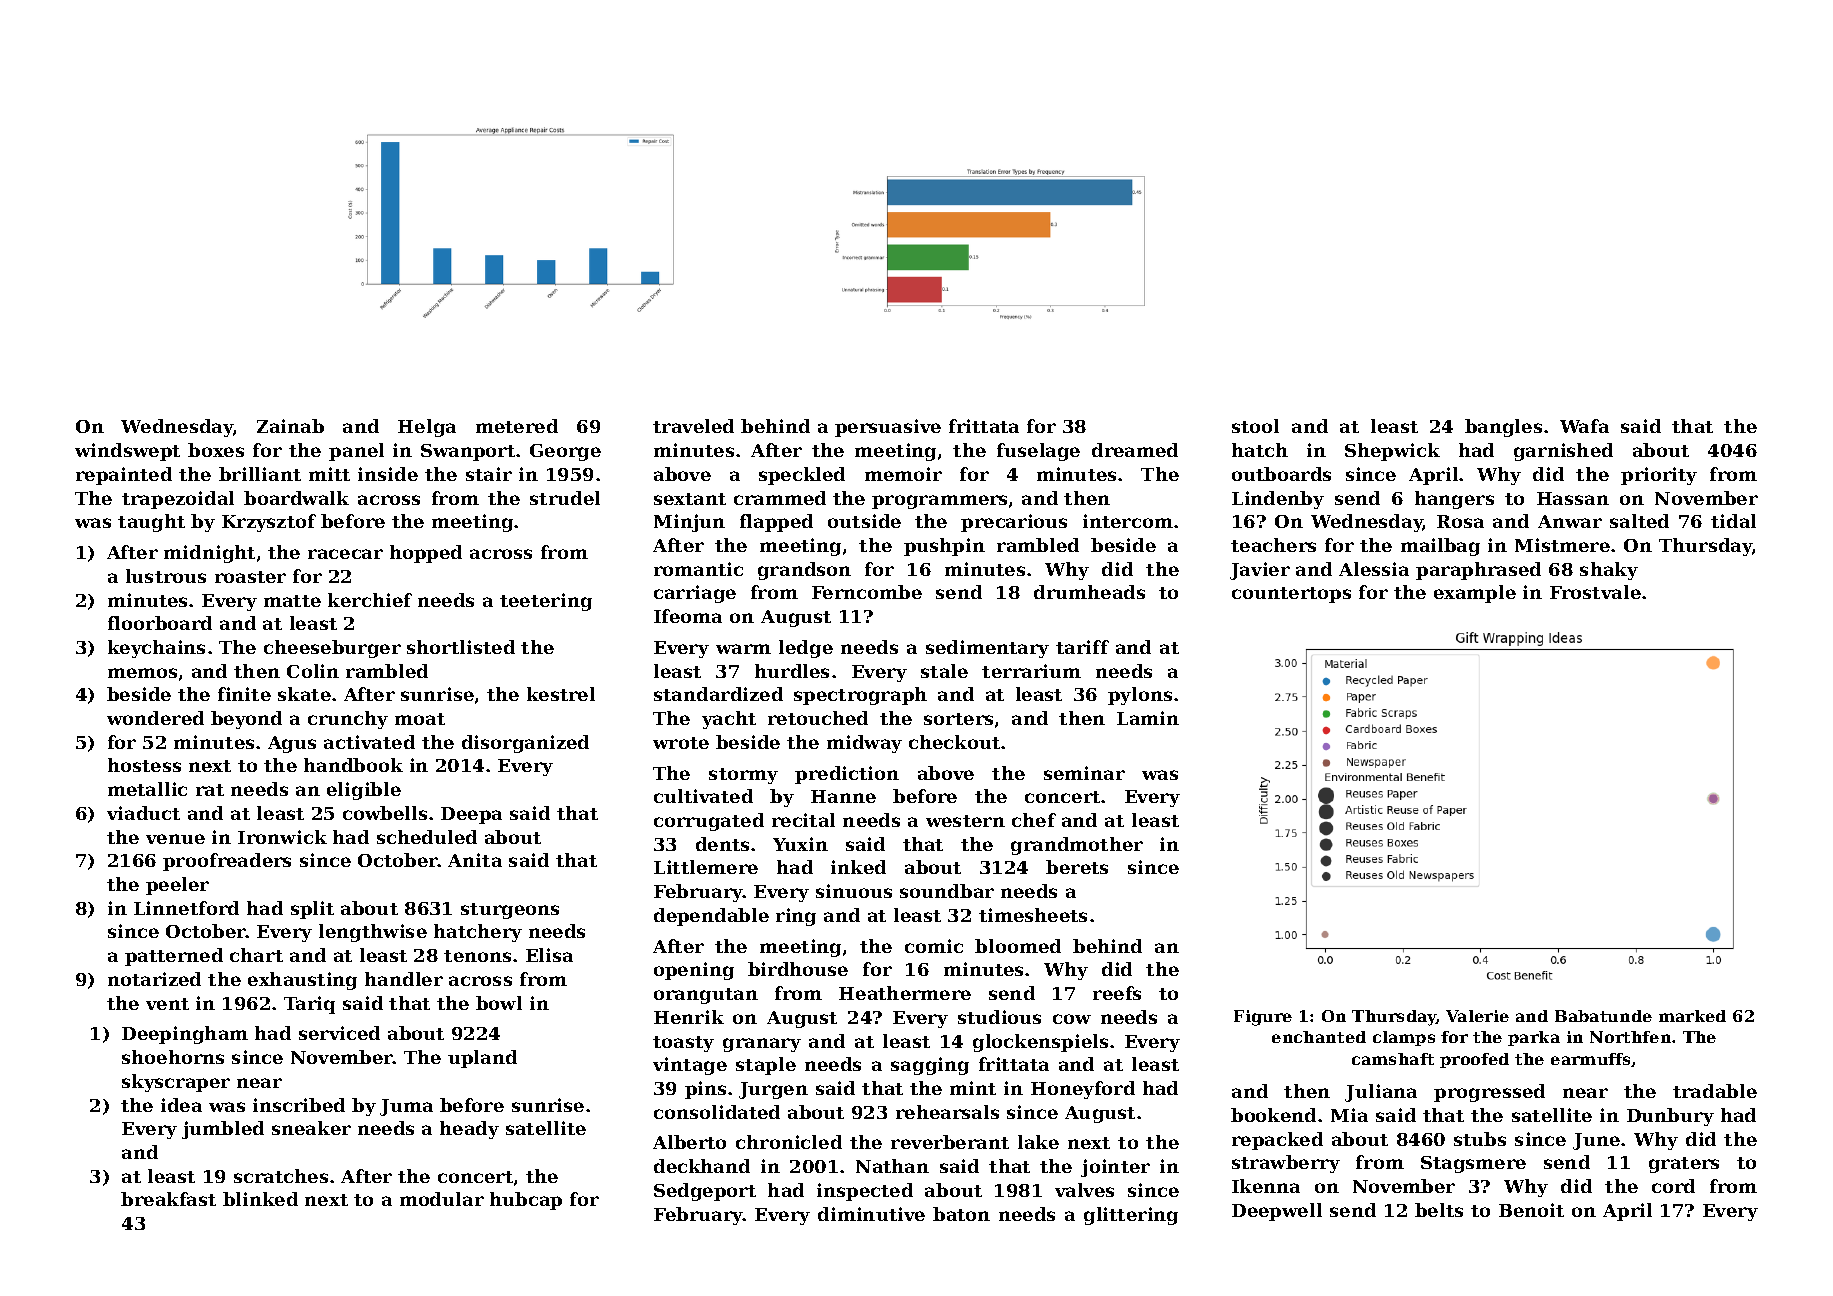 This screenshot has width=1833, height=1296. What do you see at coordinates (1609, 571) in the screenshot?
I see `shaky` at bounding box center [1609, 571].
